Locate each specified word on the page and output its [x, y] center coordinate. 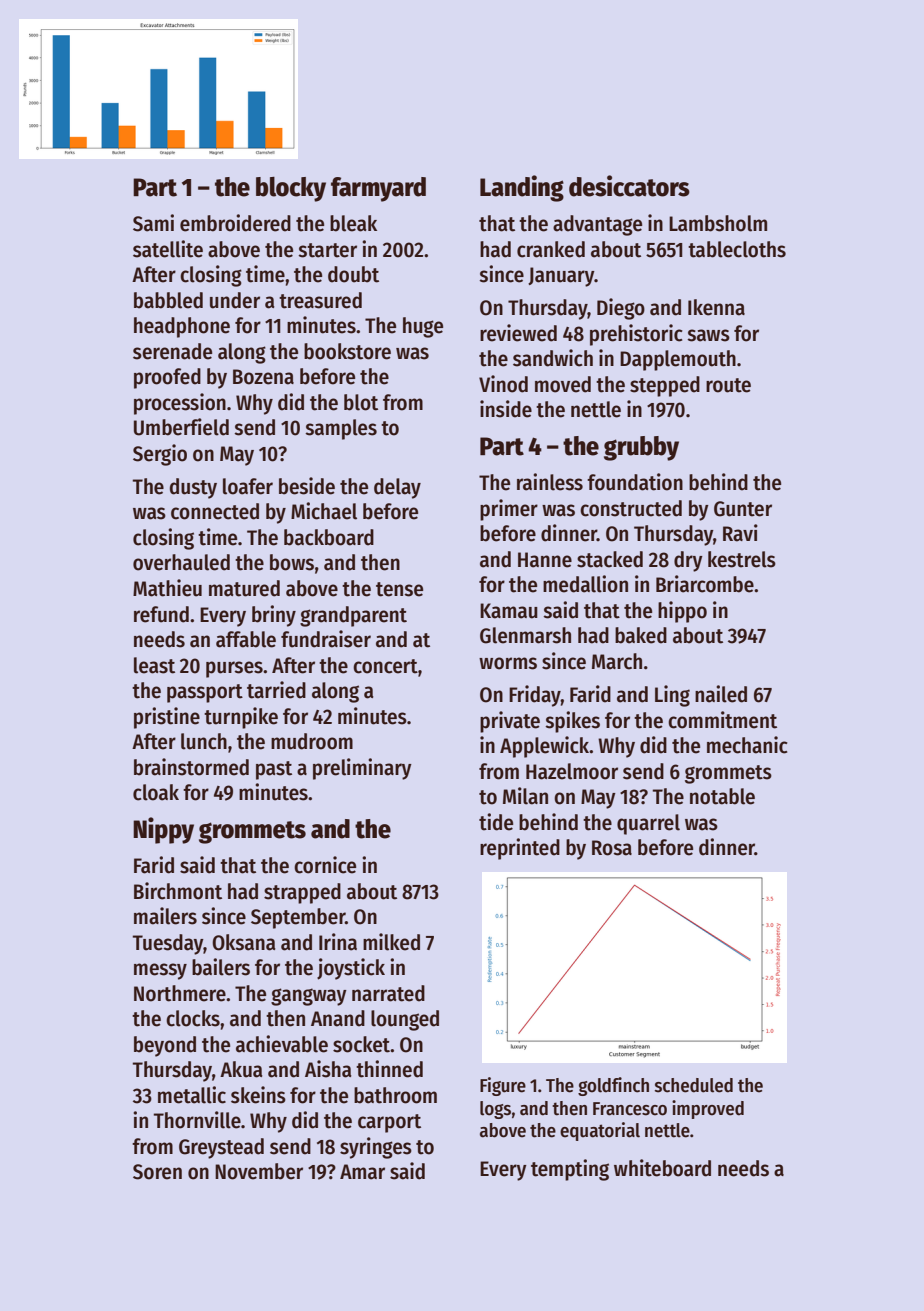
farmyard [378, 189]
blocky [291, 189]
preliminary [362, 769]
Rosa [612, 848]
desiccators [629, 186]
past [274, 770]
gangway [309, 997]
